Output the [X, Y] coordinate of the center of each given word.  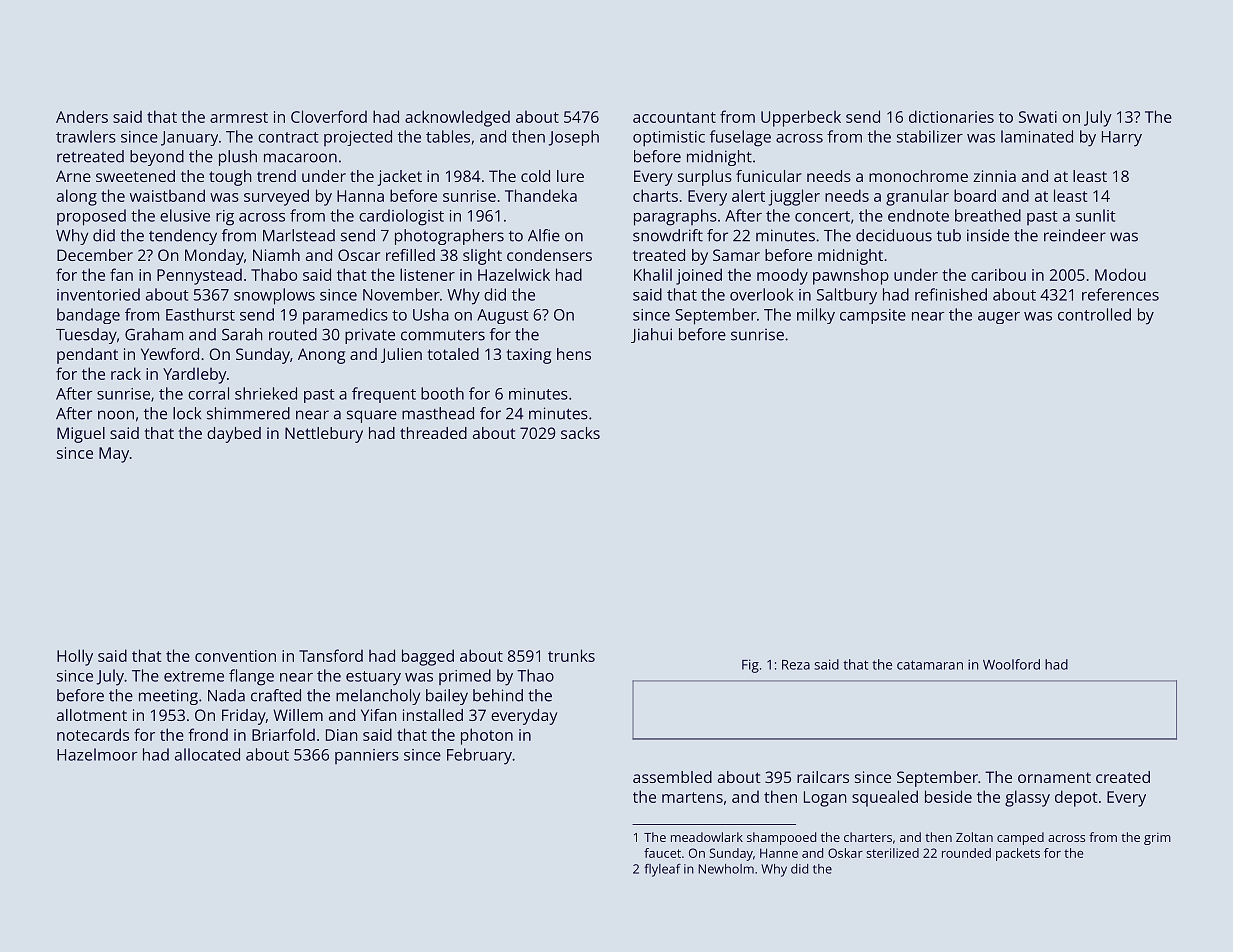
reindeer [1075, 235]
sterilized [892, 853]
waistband [167, 195]
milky [816, 316]
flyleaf [662, 870]
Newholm [726, 869]
